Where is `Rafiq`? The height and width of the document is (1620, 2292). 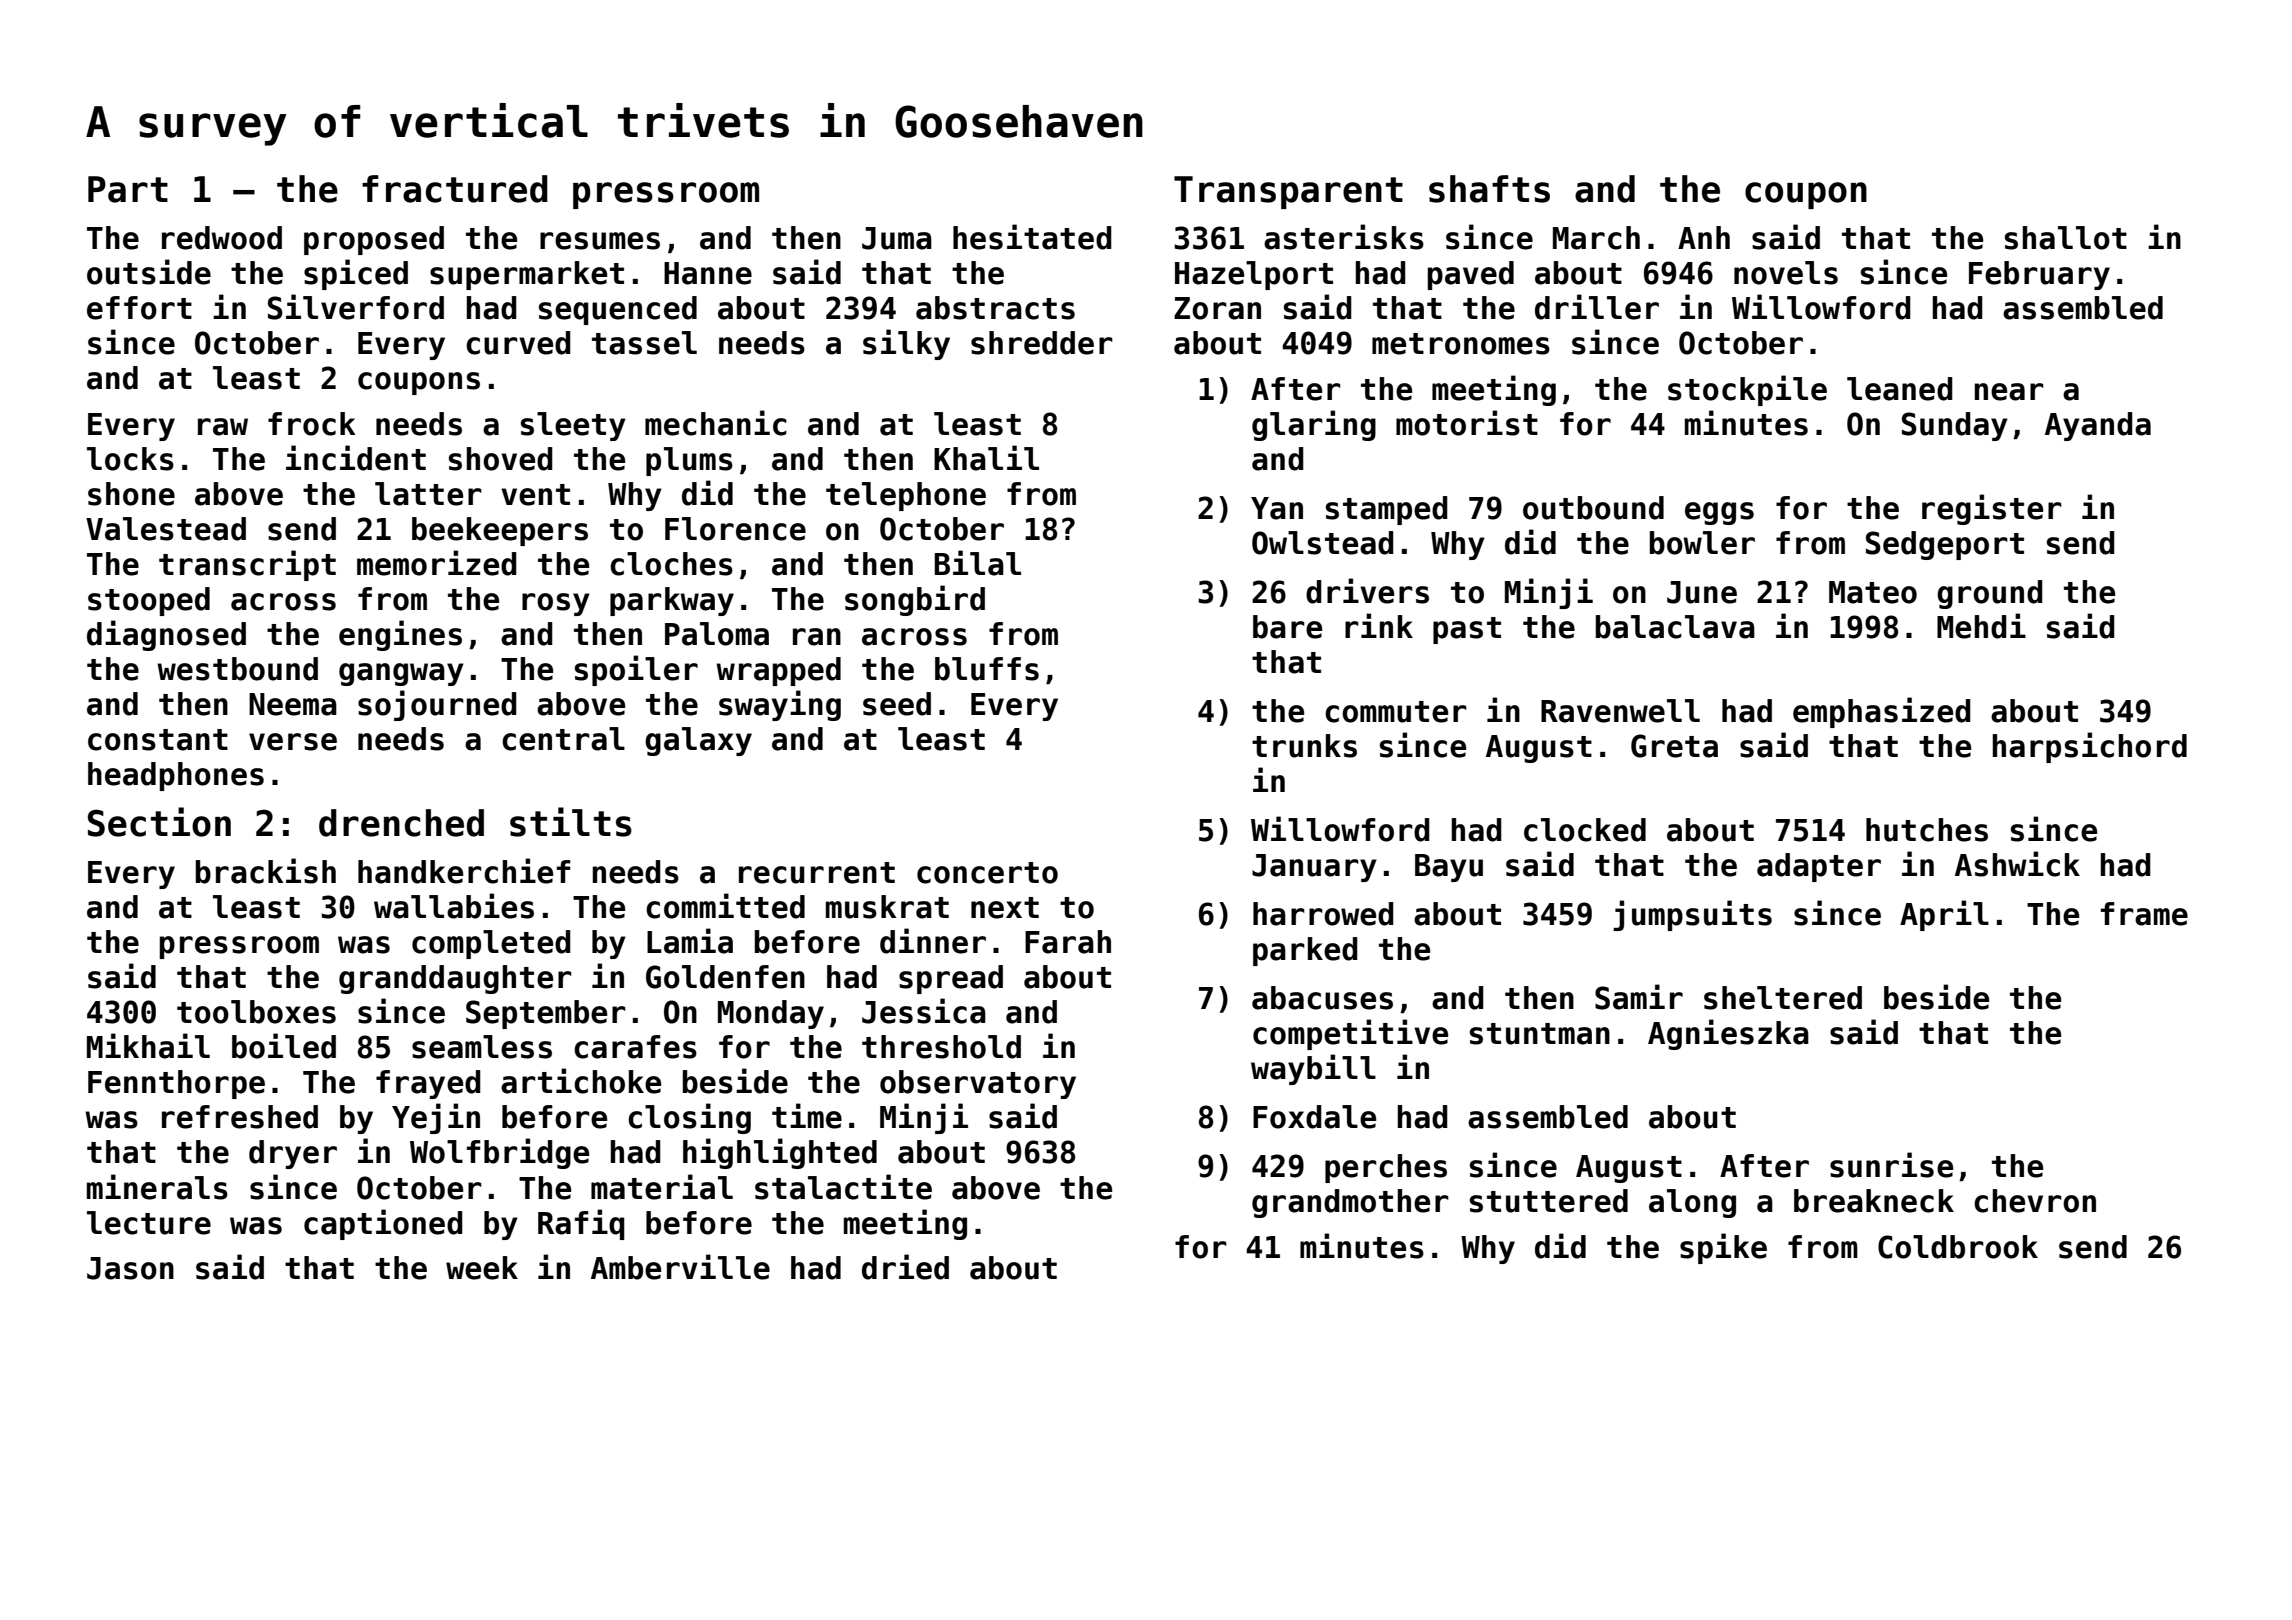
Rafiq is located at coordinates (581, 1224).
